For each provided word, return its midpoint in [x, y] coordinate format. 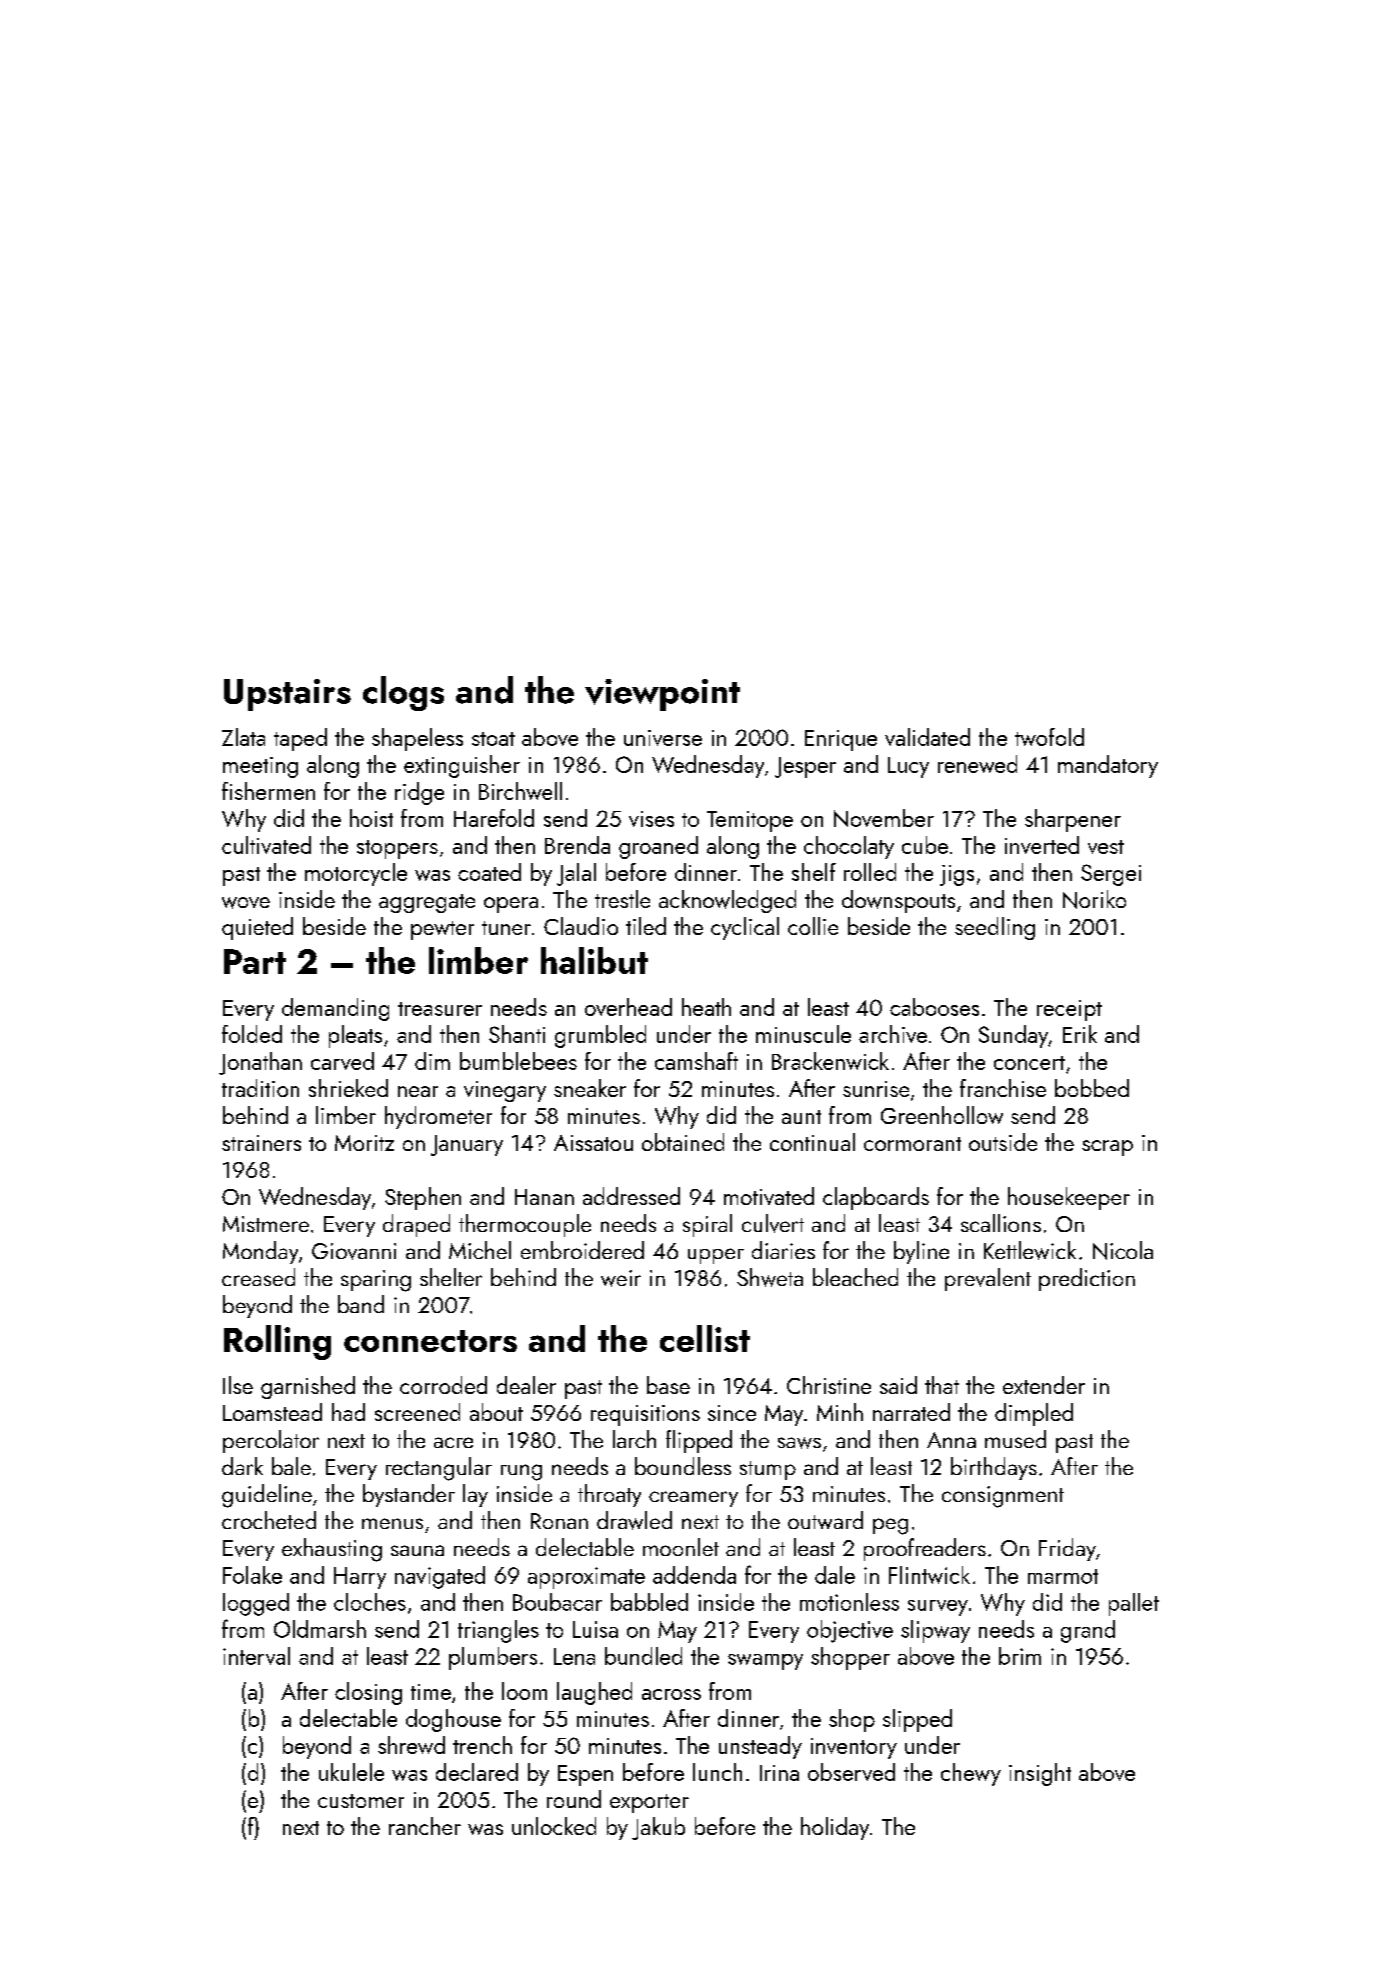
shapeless [417, 739]
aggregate [427, 903]
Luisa [595, 1629]
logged [256, 1604]
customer [361, 1801]
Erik [1080, 1034]
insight [1040, 1774]
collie [813, 926]
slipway [935, 1631]
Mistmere [266, 1224]
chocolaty [849, 847]
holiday [835, 1828]
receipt [1069, 1010]
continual [812, 1142]
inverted [1042, 845]
